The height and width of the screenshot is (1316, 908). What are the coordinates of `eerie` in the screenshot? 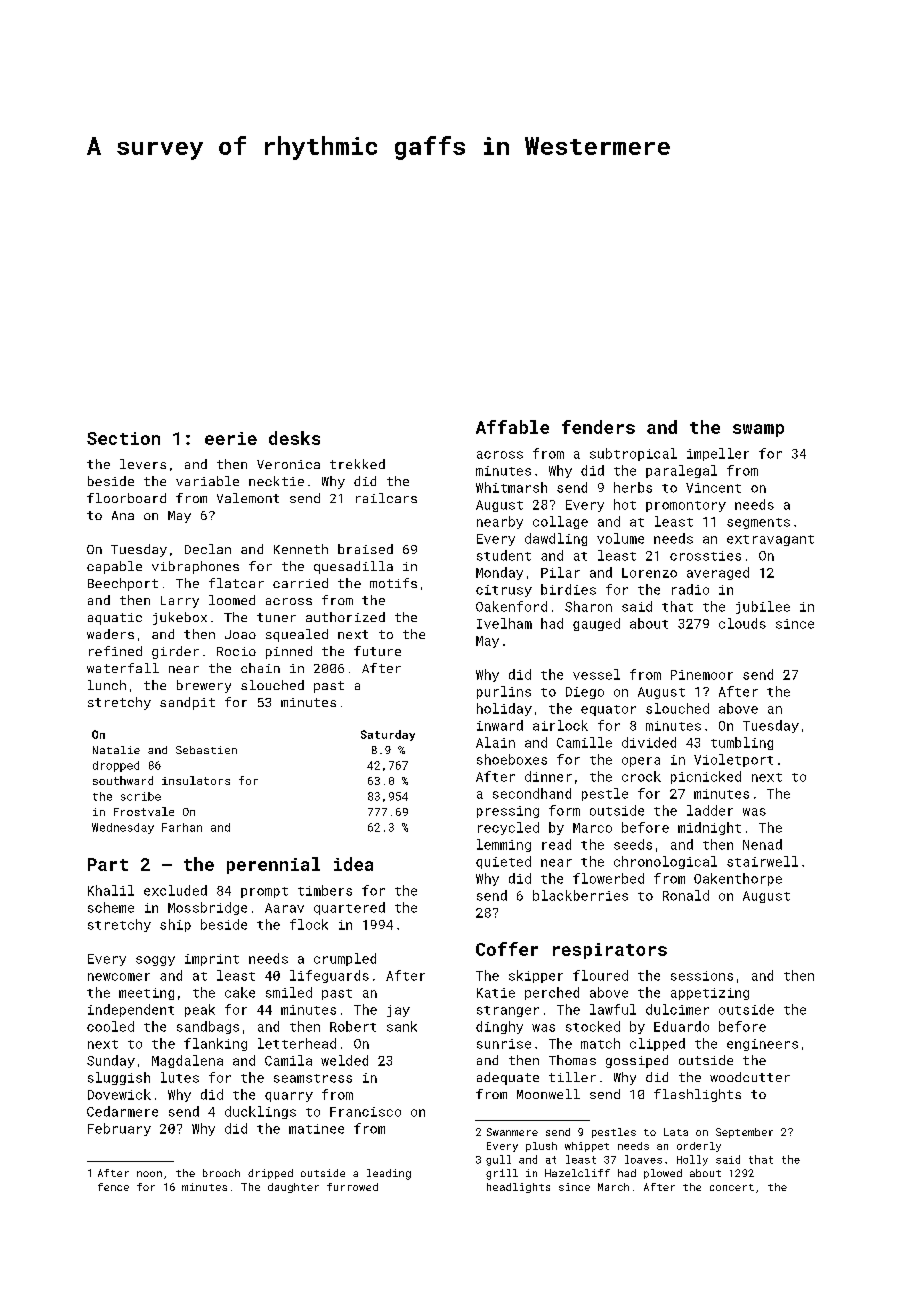 It's located at (231, 438).
